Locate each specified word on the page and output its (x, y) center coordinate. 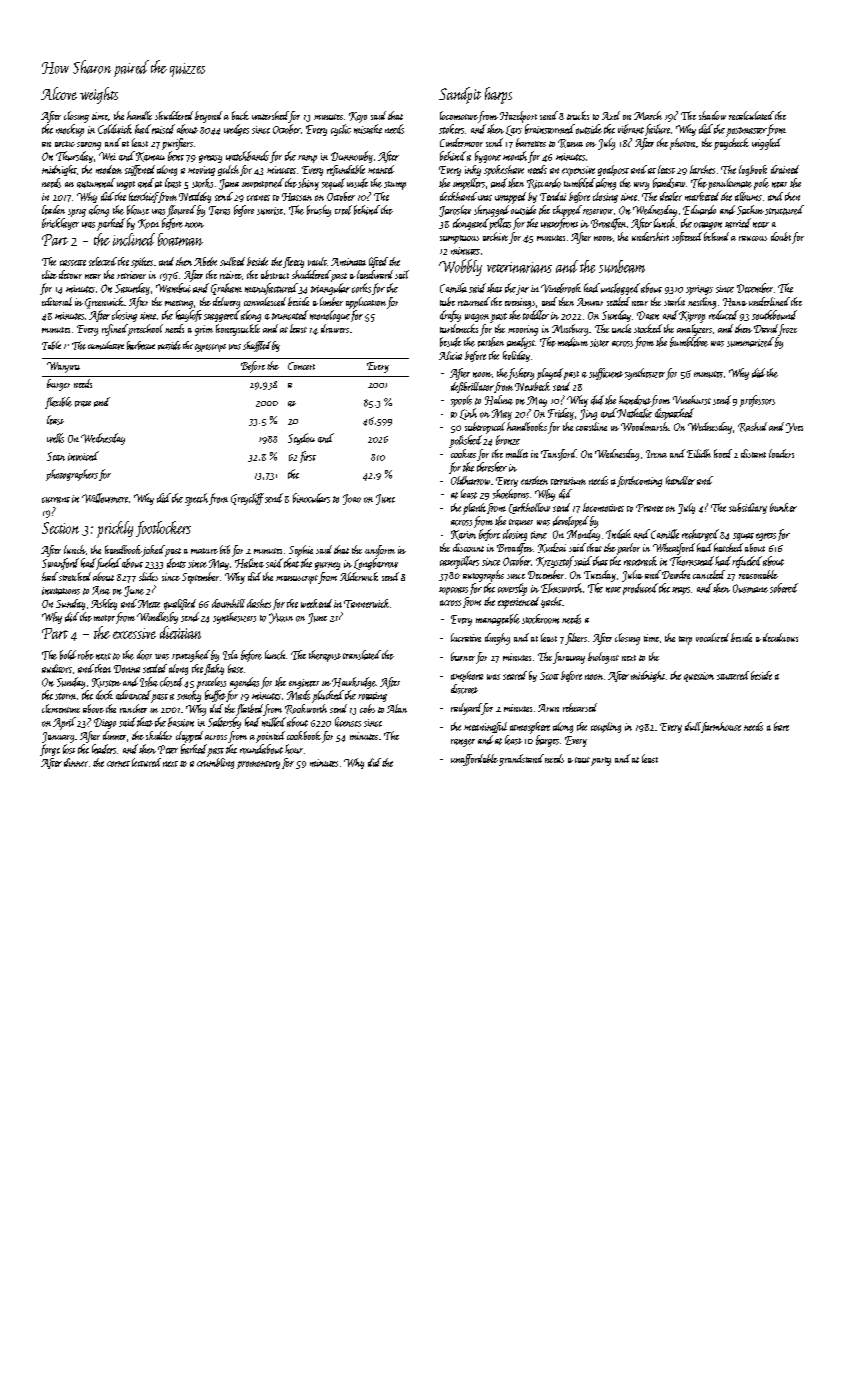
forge (50, 750)
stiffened (140, 170)
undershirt (650, 236)
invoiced (83, 456)
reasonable (758, 574)
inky (473, 170)
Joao (352, 499)
